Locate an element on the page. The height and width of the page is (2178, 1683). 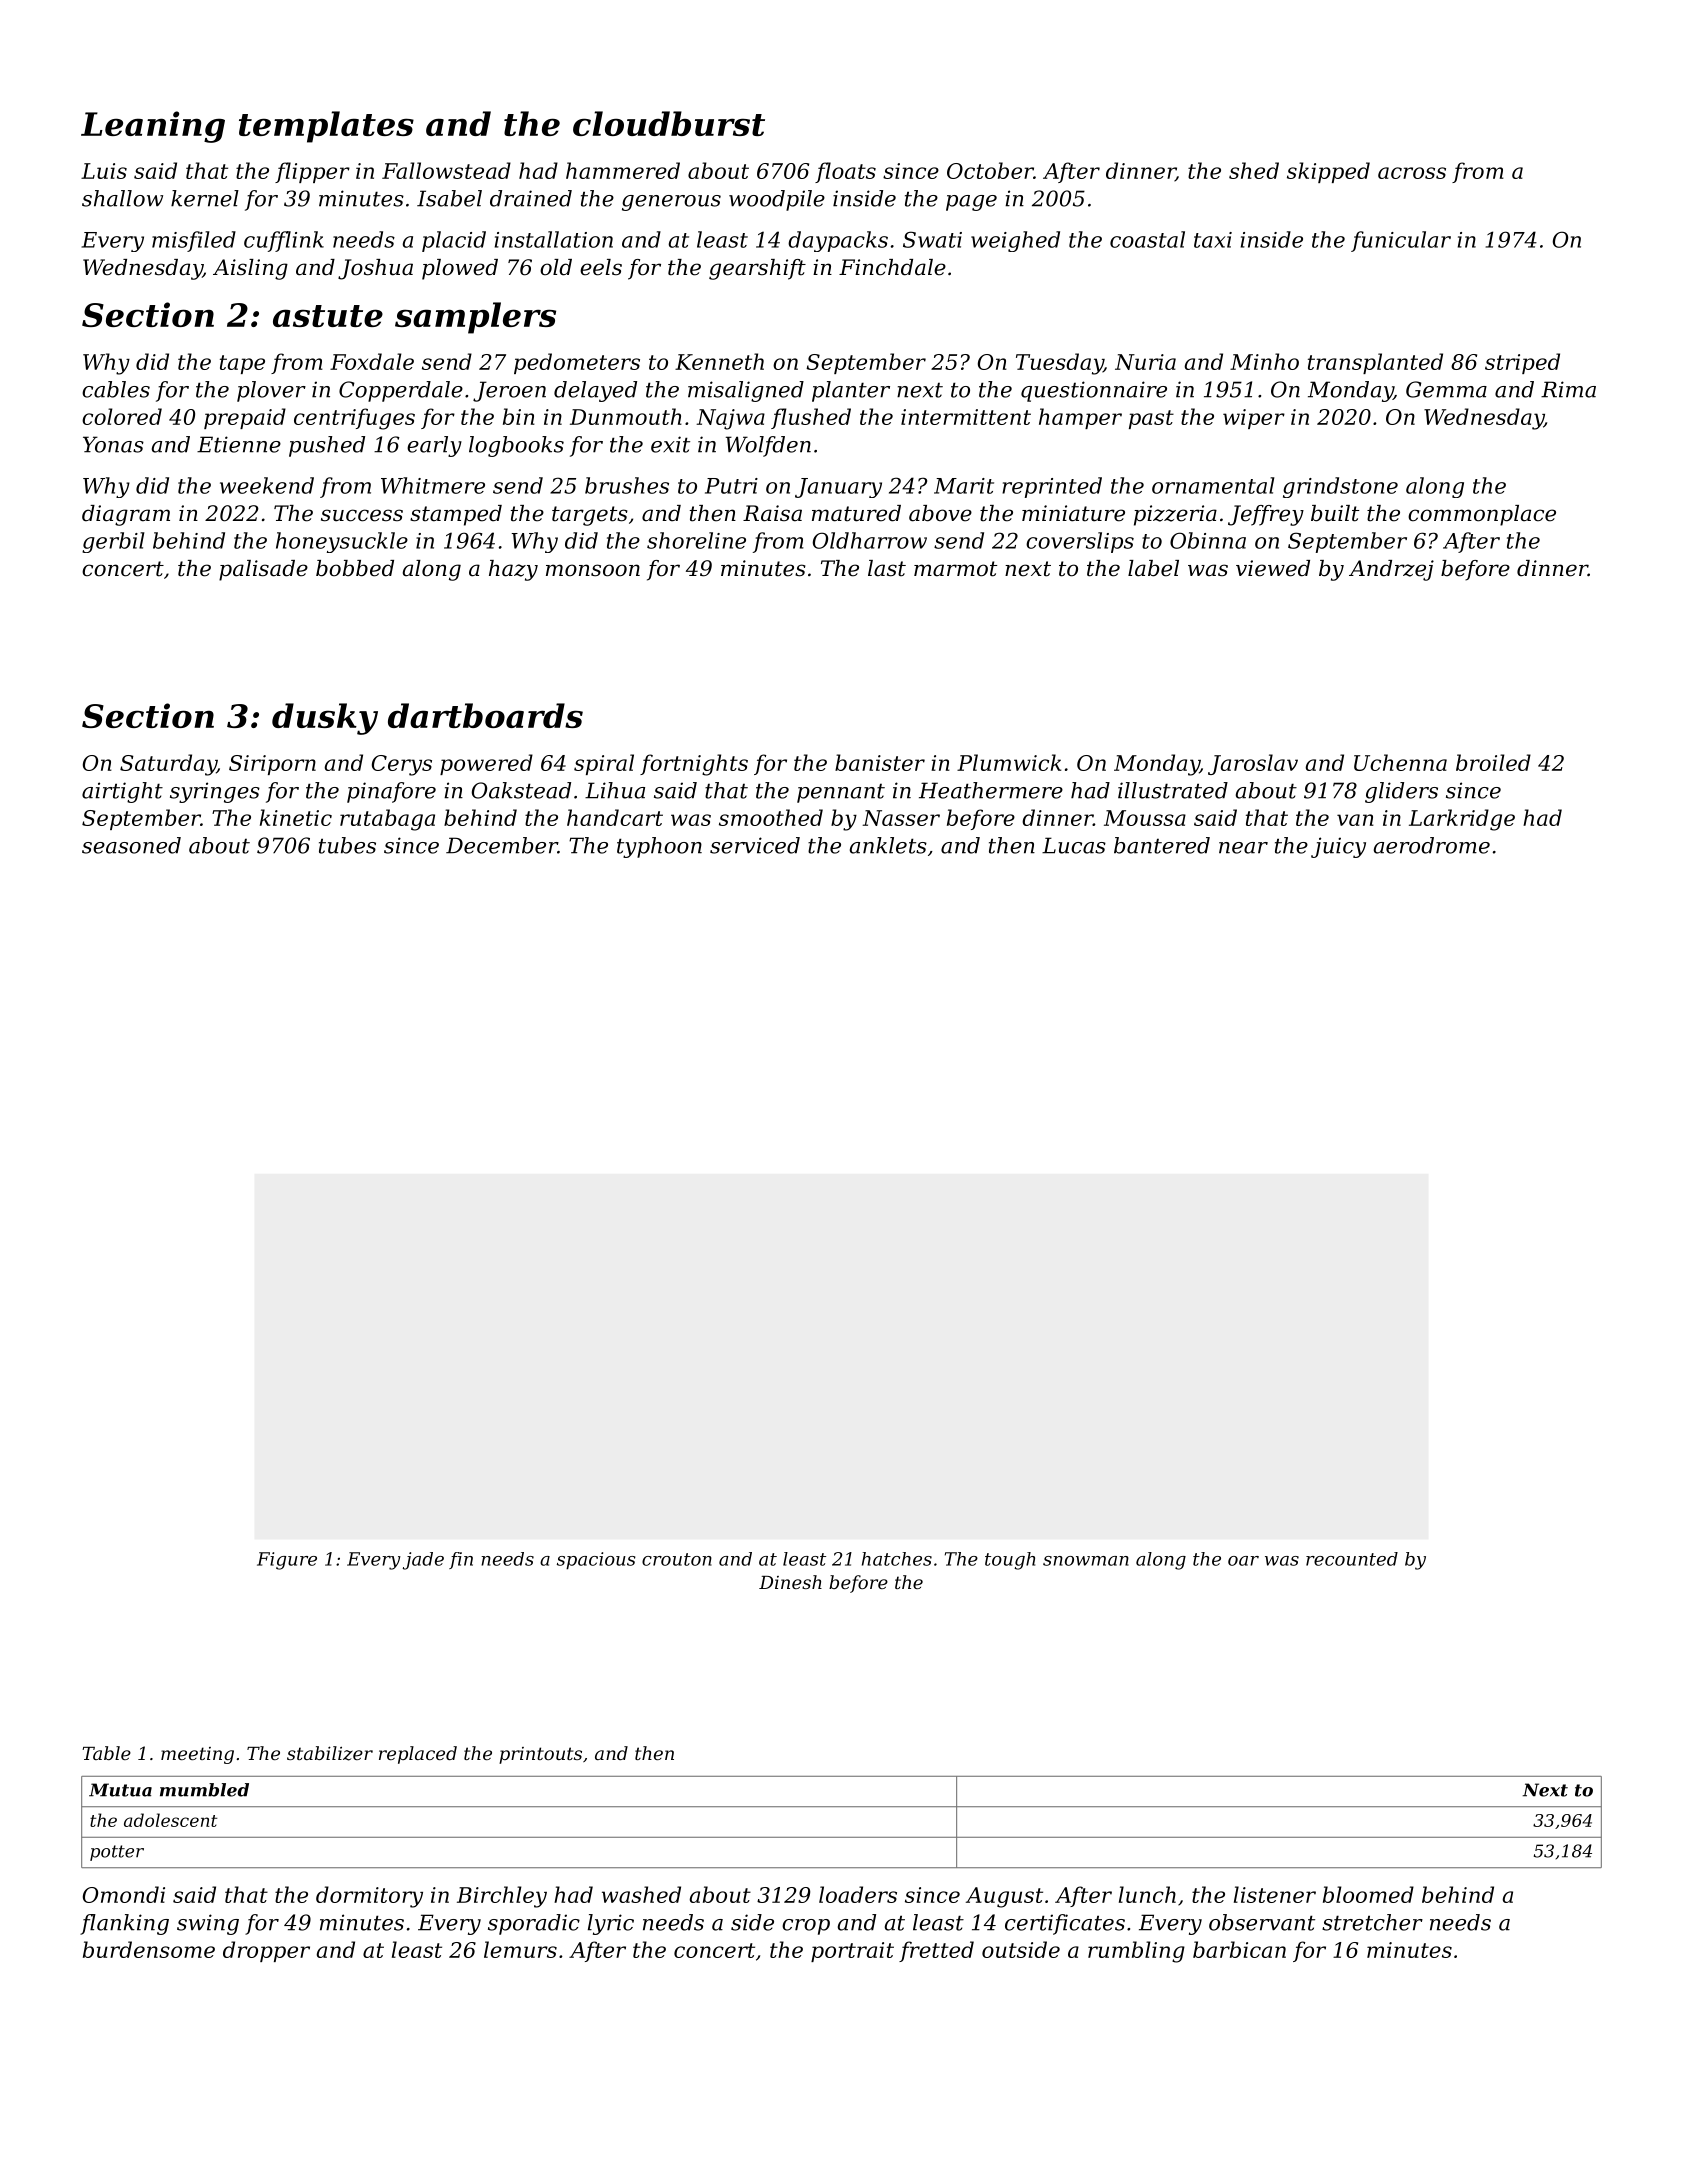
striped is located at coordinates (1522, 363).
